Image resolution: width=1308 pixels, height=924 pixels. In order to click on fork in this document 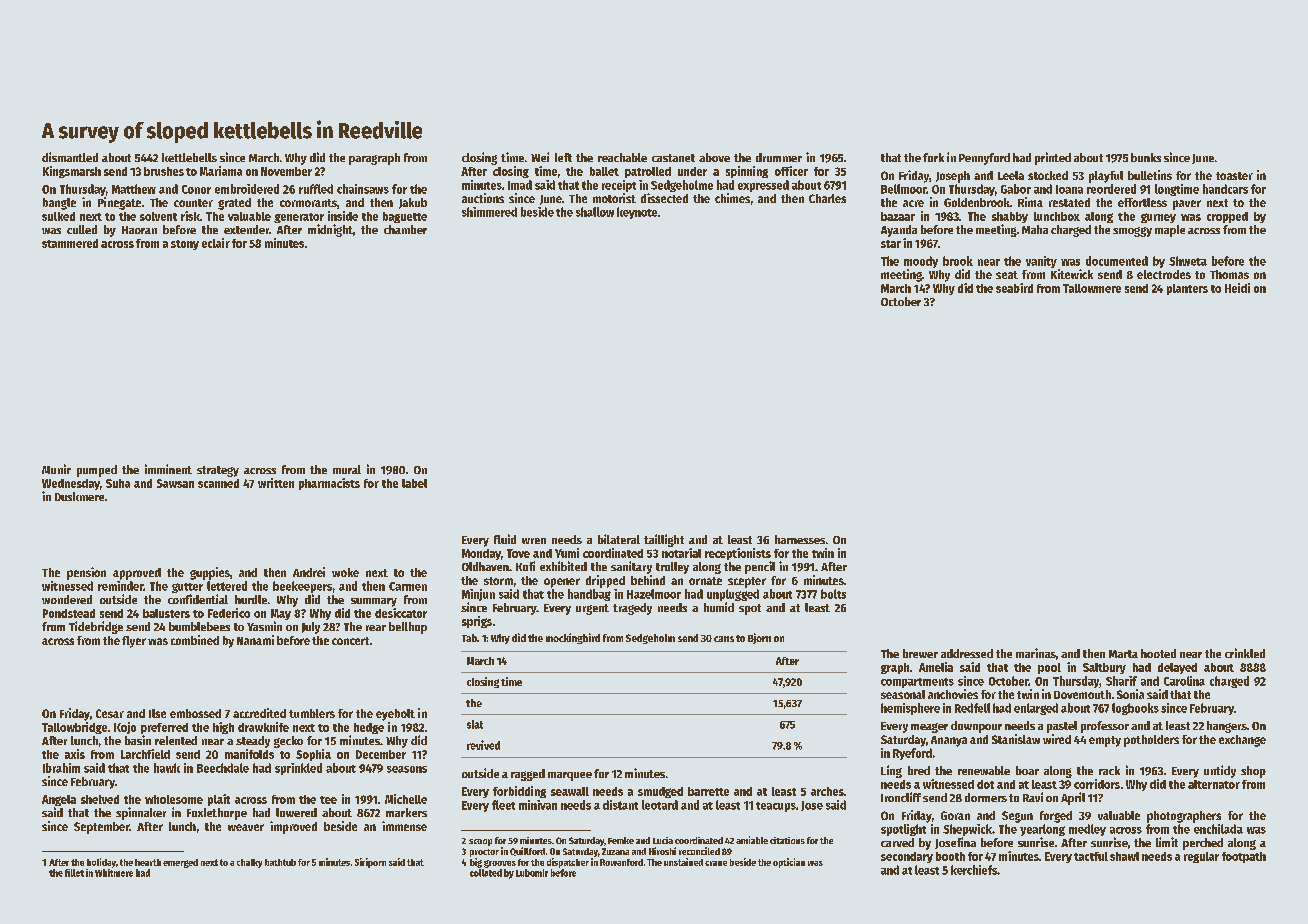, I will do `click(933, 157)`.
